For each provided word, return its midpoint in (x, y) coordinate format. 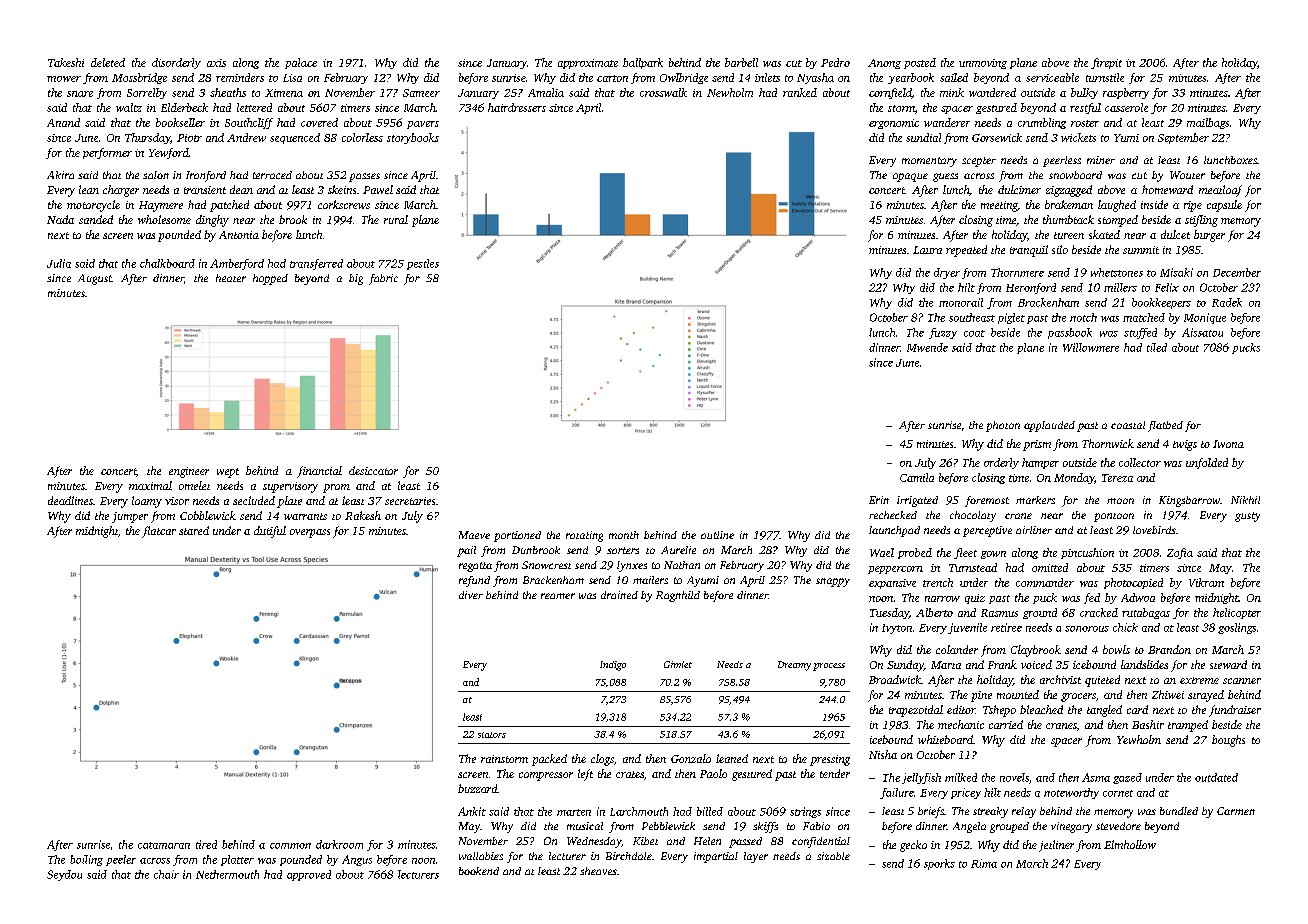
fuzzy (943, 333)
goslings (1237, 628)
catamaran (164, 845)
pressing (830, 760)
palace (301, 63)
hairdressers (517, 107)
